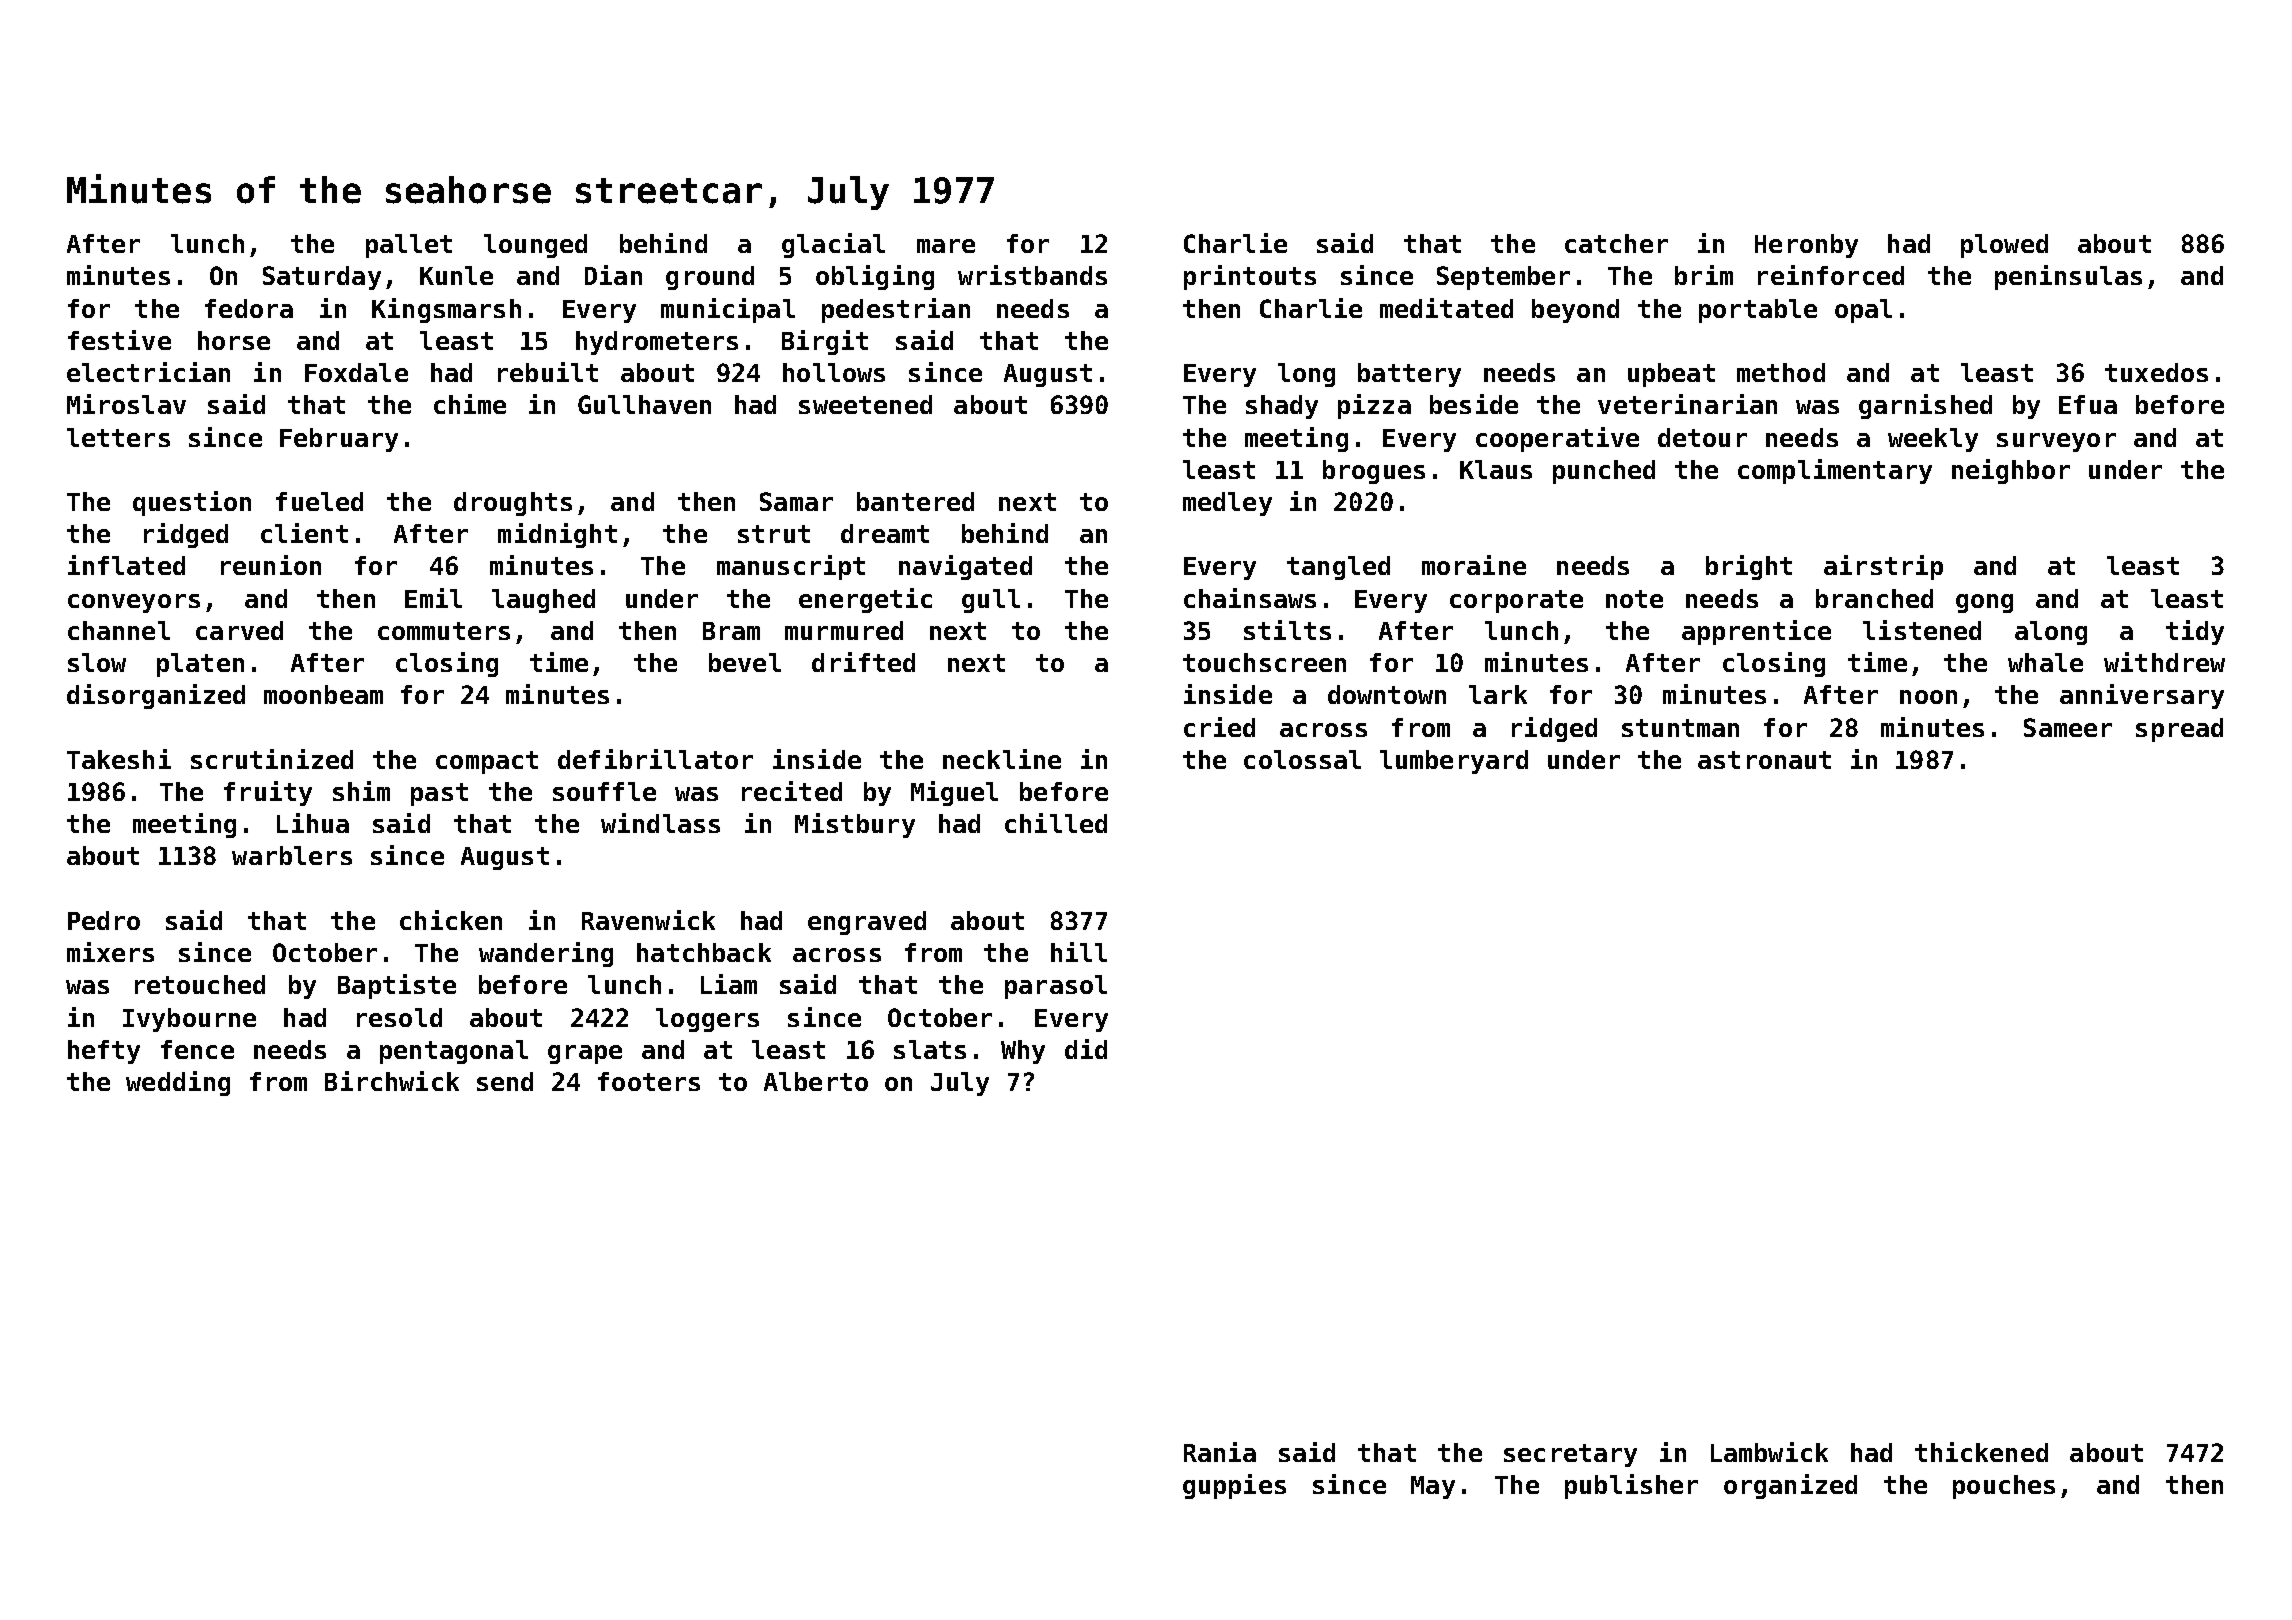 The width and height of the page is (2292, 1620). I want to click on tidy, so click(2195, 632).
